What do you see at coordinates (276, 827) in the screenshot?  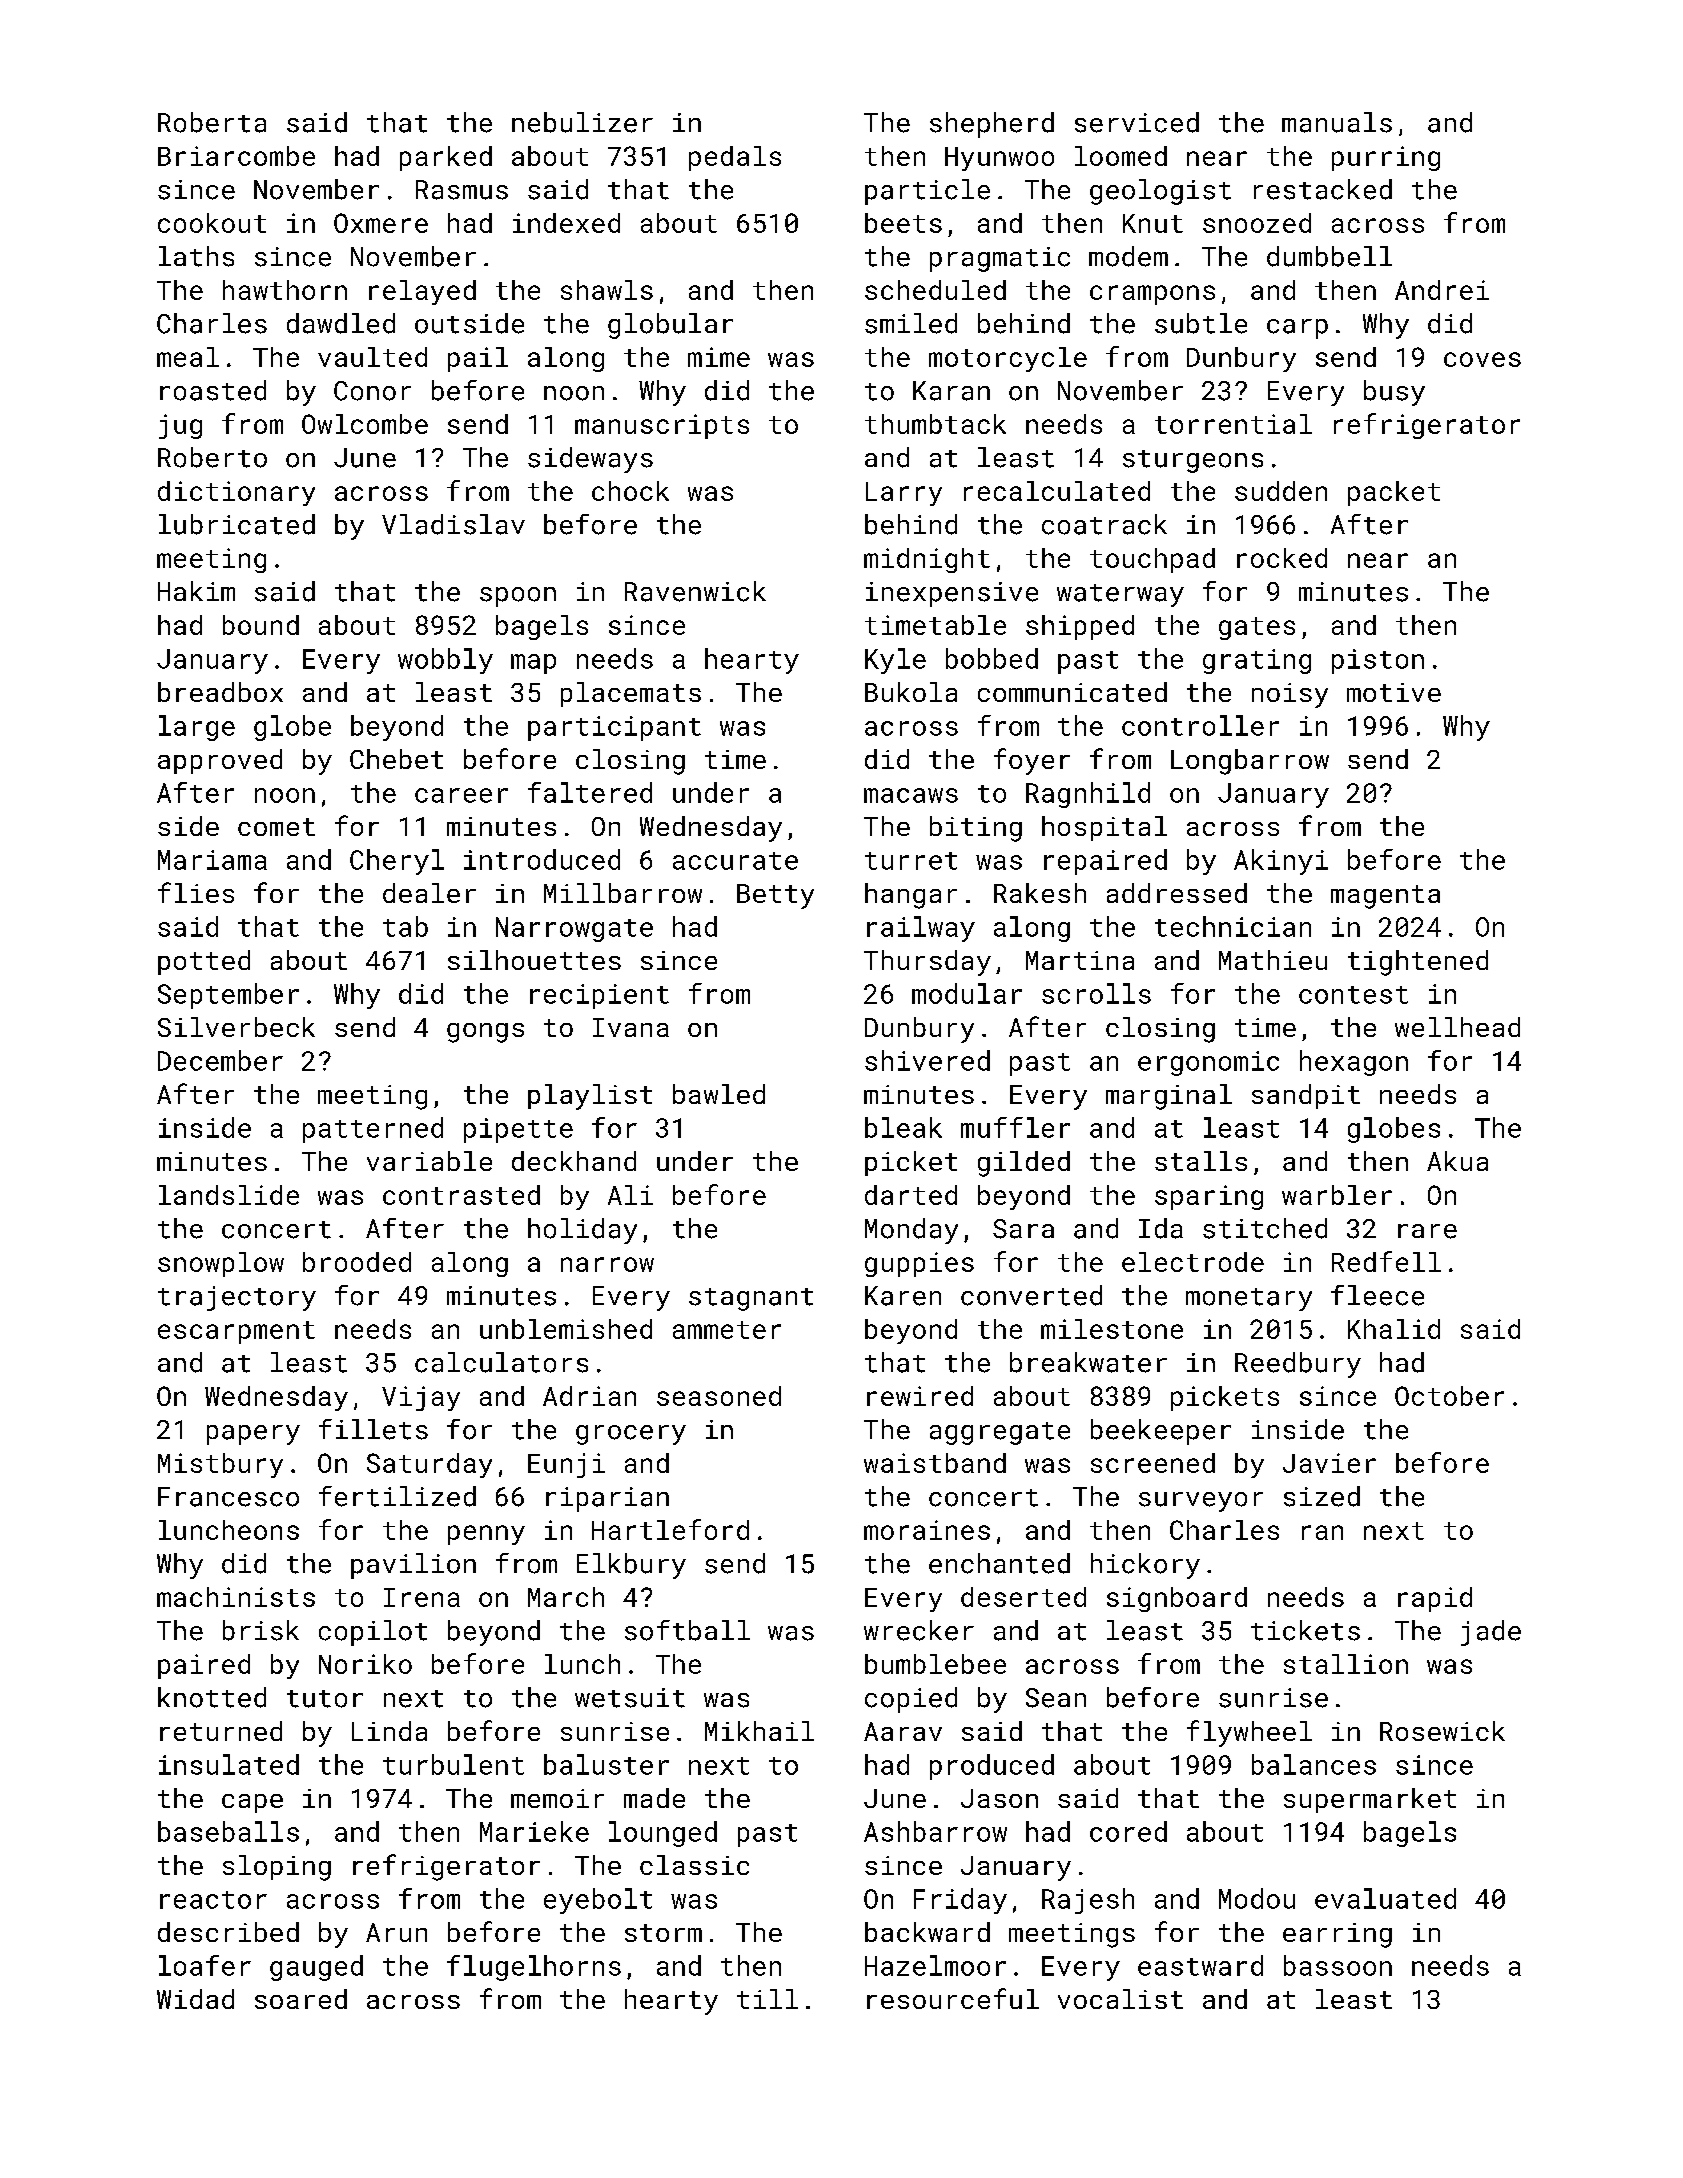 I see `comet` at bounding box center [276, 827].
